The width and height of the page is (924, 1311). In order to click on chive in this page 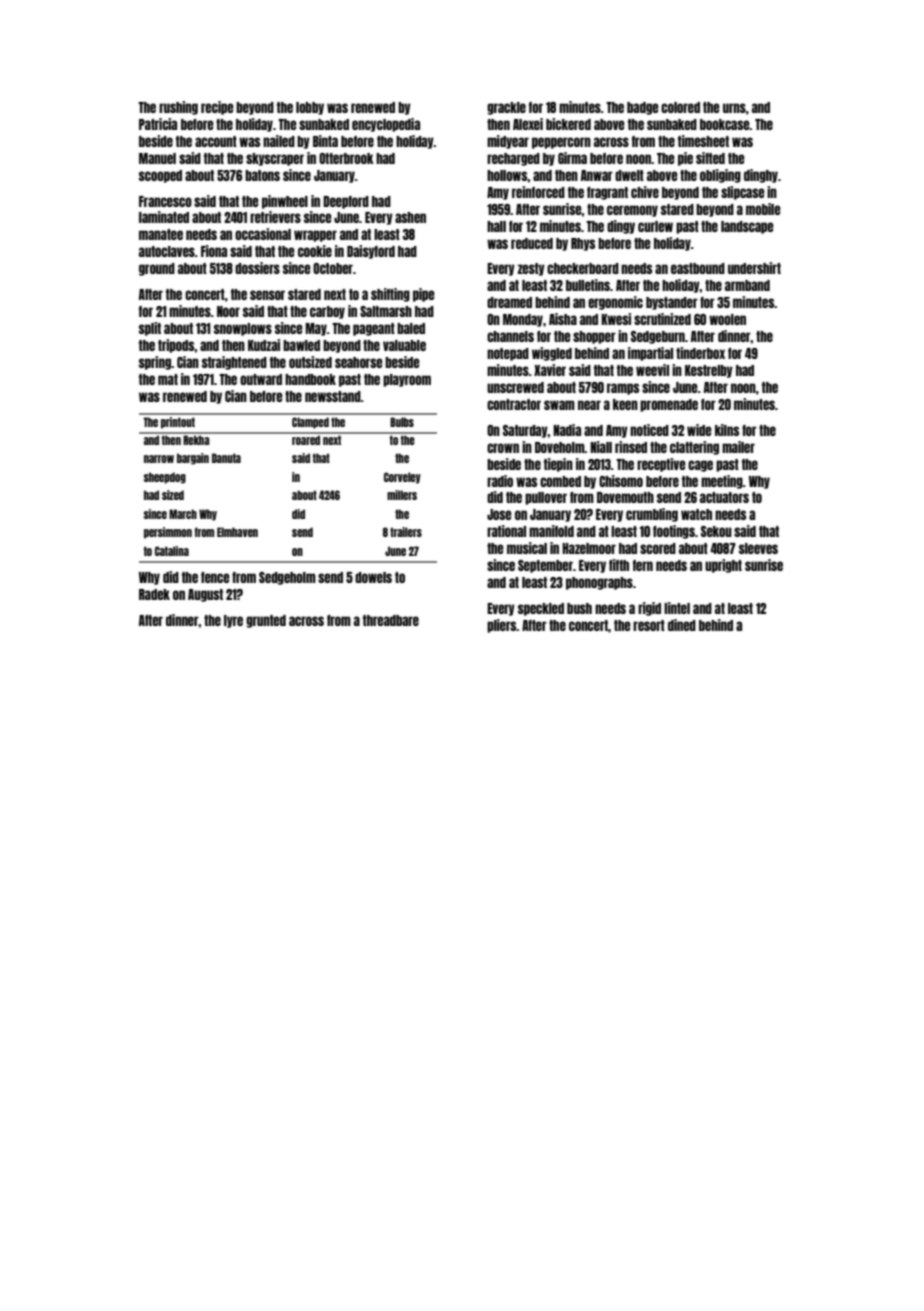, I will do `click(645, 192)`.
